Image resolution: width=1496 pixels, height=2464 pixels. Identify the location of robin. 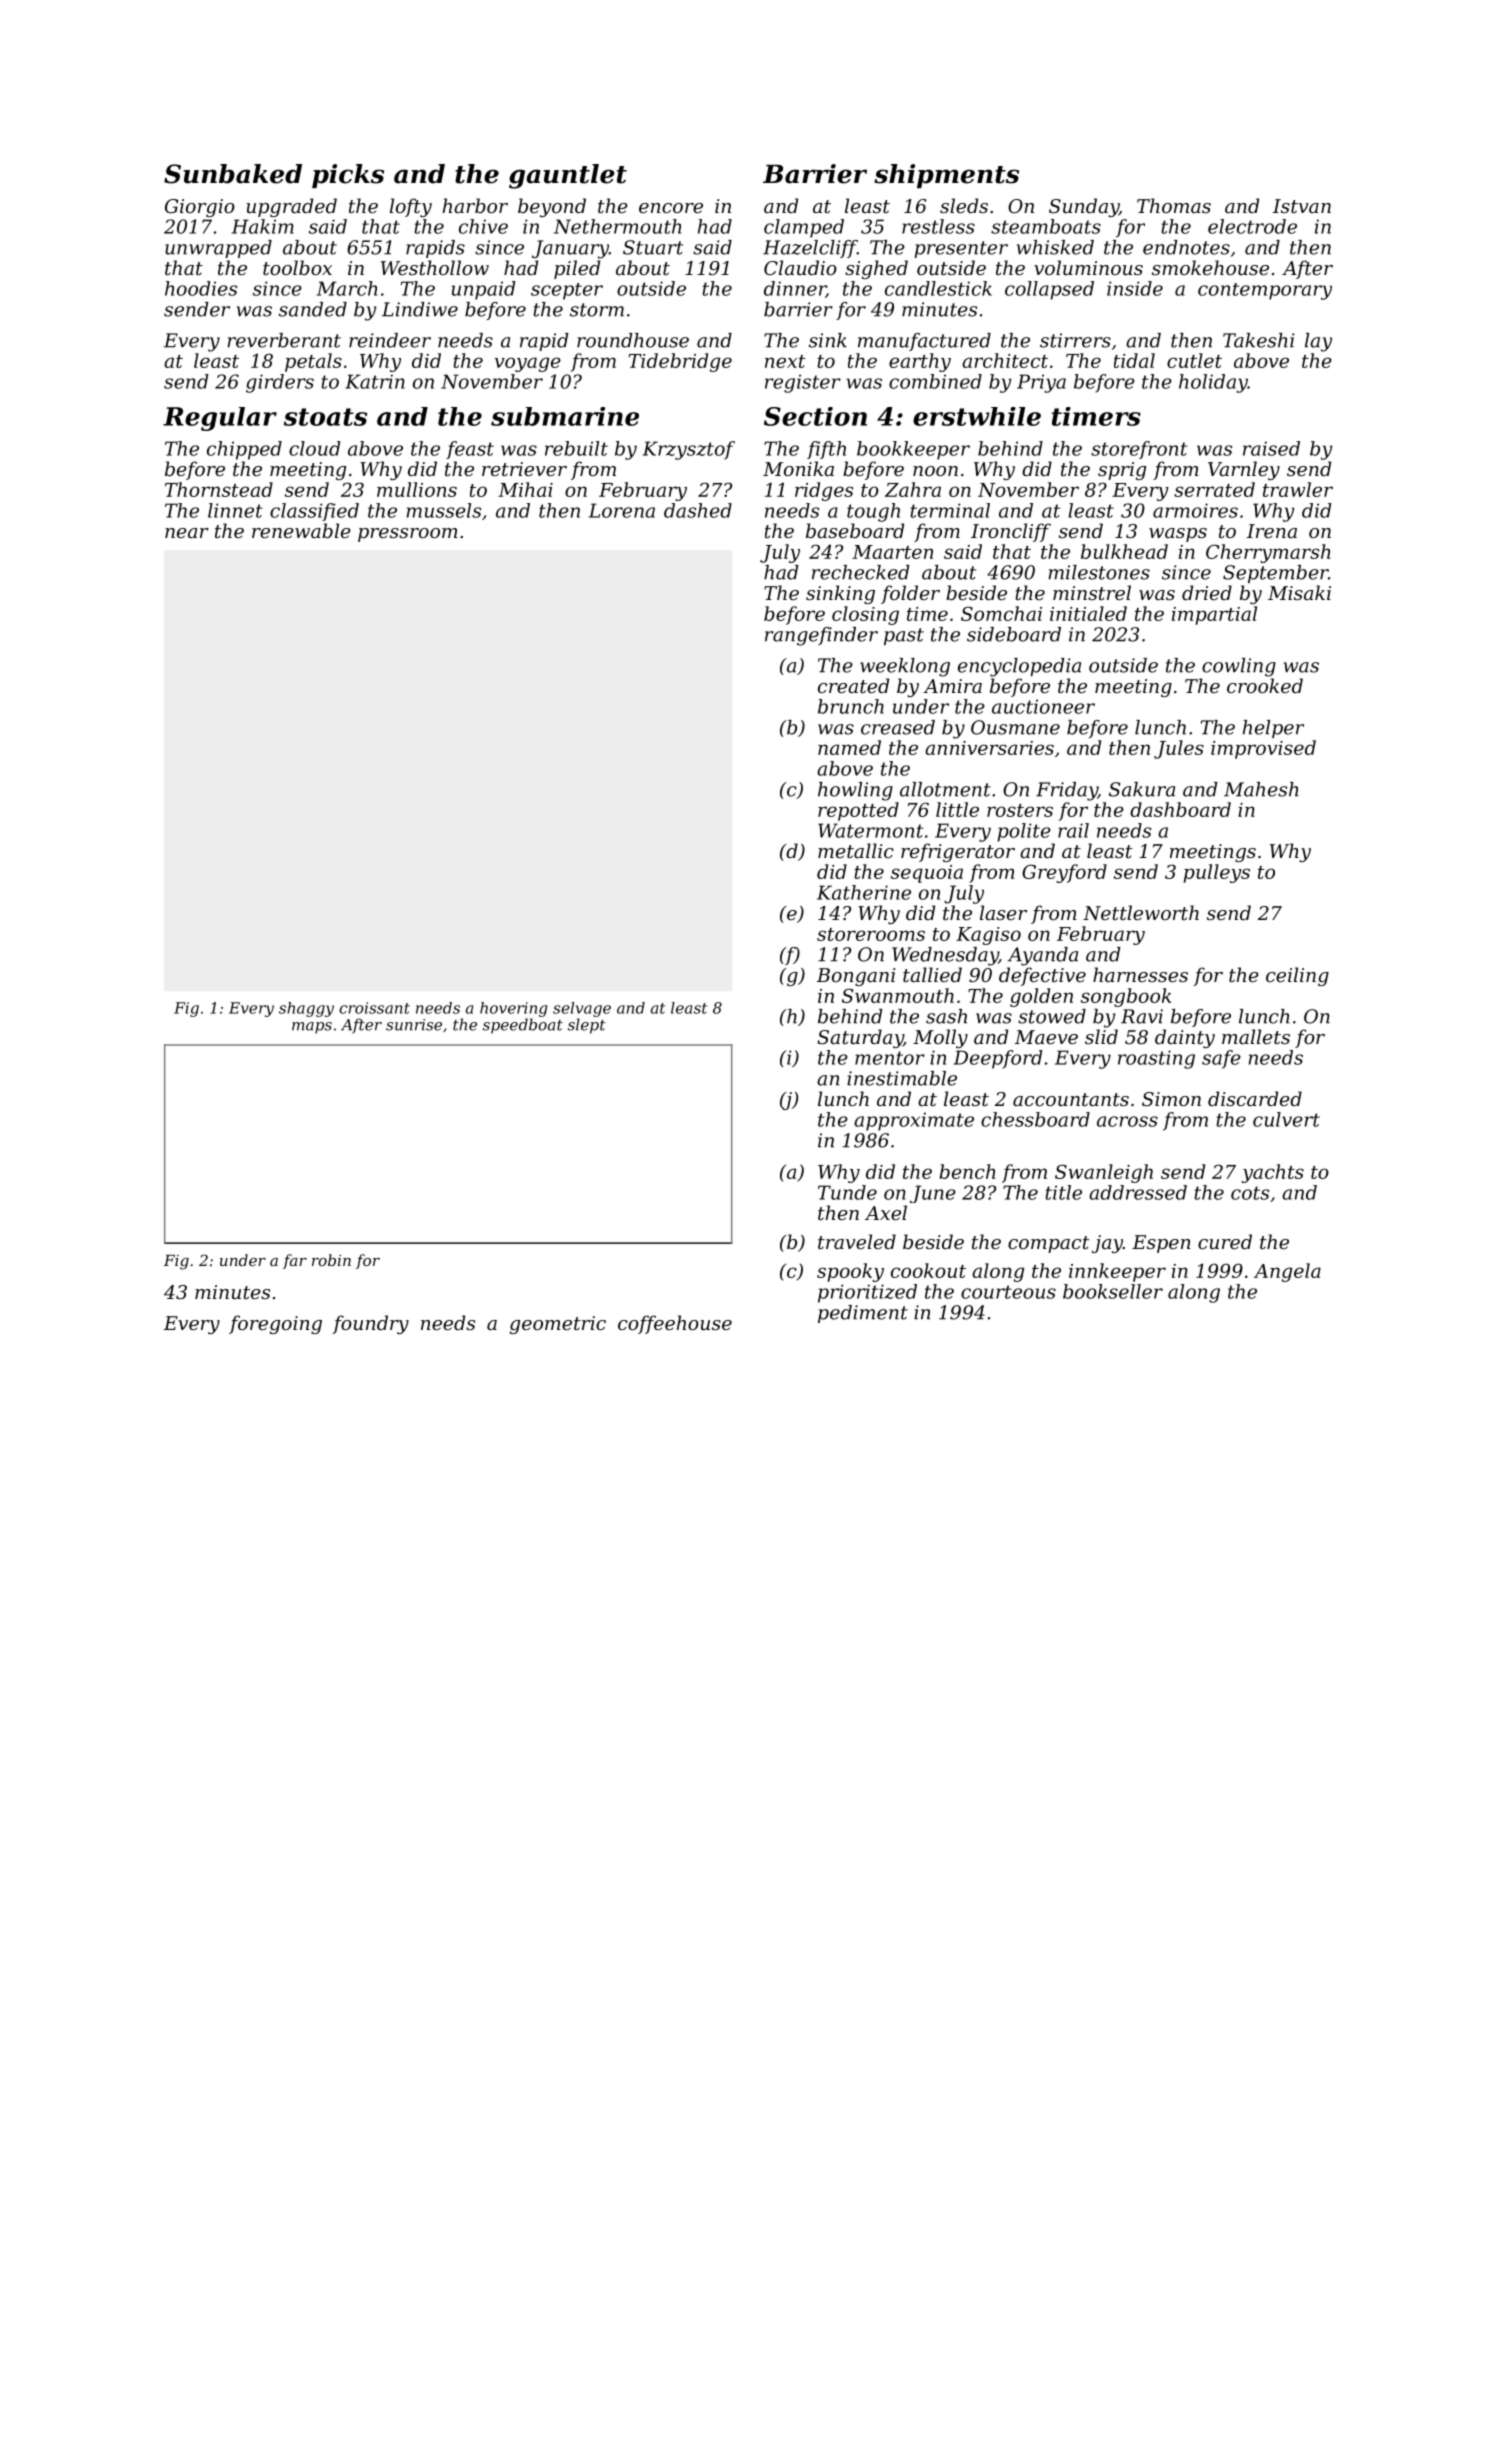
(331, 1260).
